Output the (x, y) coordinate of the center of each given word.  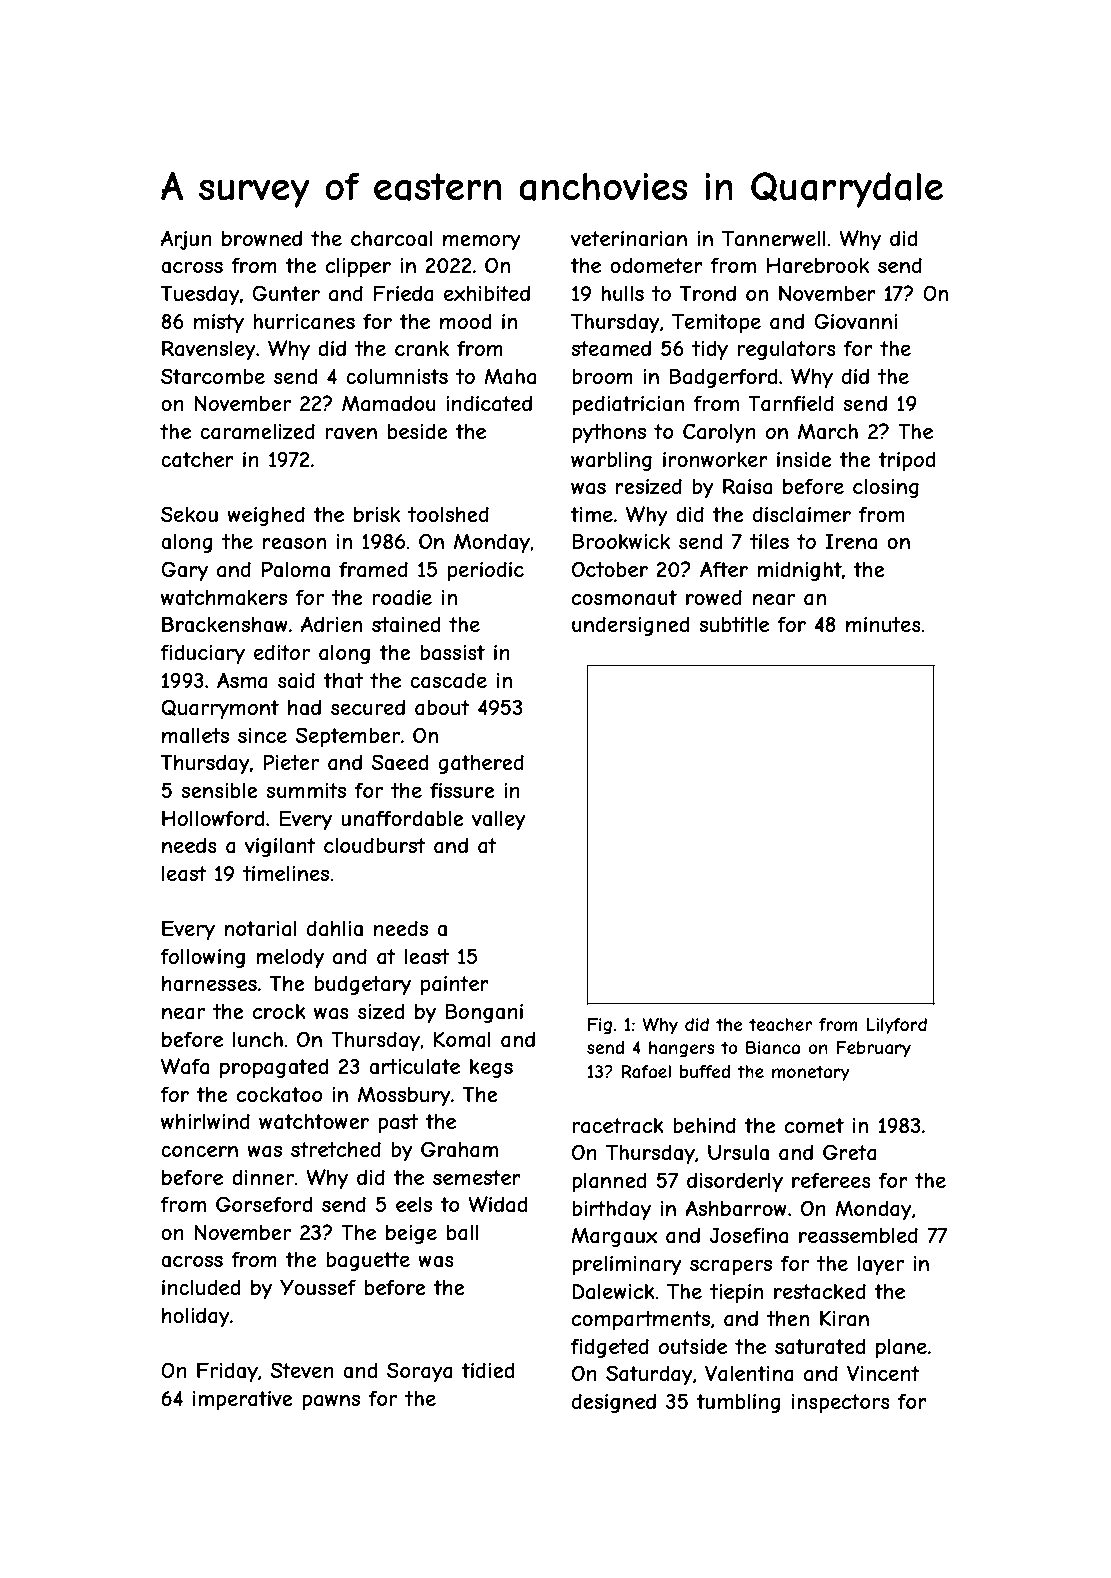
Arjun (186, 240)
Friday (227, 1372)
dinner (263, 1177)
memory (482, 242)
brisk (377, 514)
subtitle (734, 624)
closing (886, 488)
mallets (195, 736)
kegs (491, 1068)
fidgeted (610, 1348)
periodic (486, 571)
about (442, 708)
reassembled (858, 1235)
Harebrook (818, 265)
